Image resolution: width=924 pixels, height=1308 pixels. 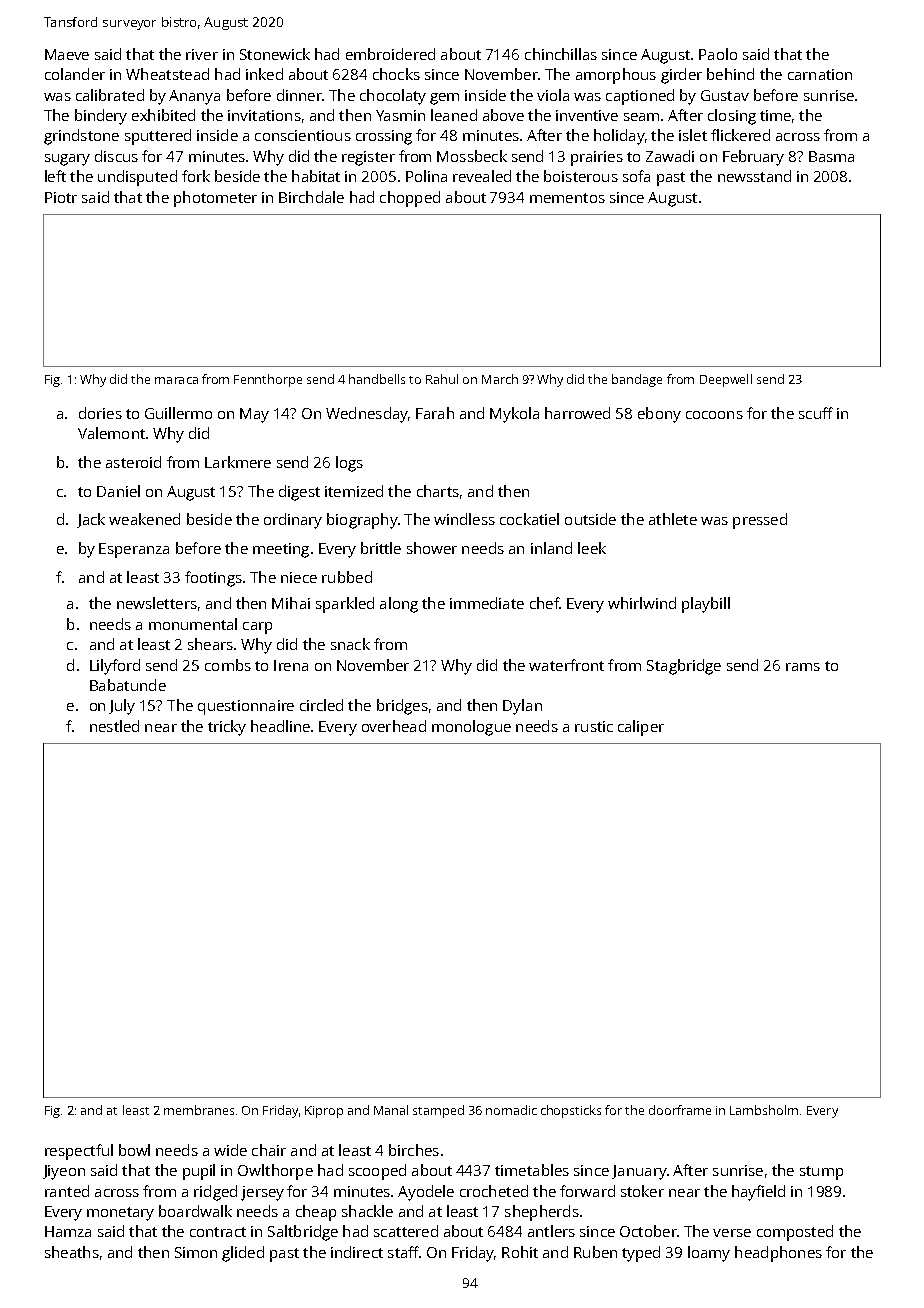 What do you see at coordinates (144, 519) in the image?
I see `weakened` at bounding box center [144, 519].
